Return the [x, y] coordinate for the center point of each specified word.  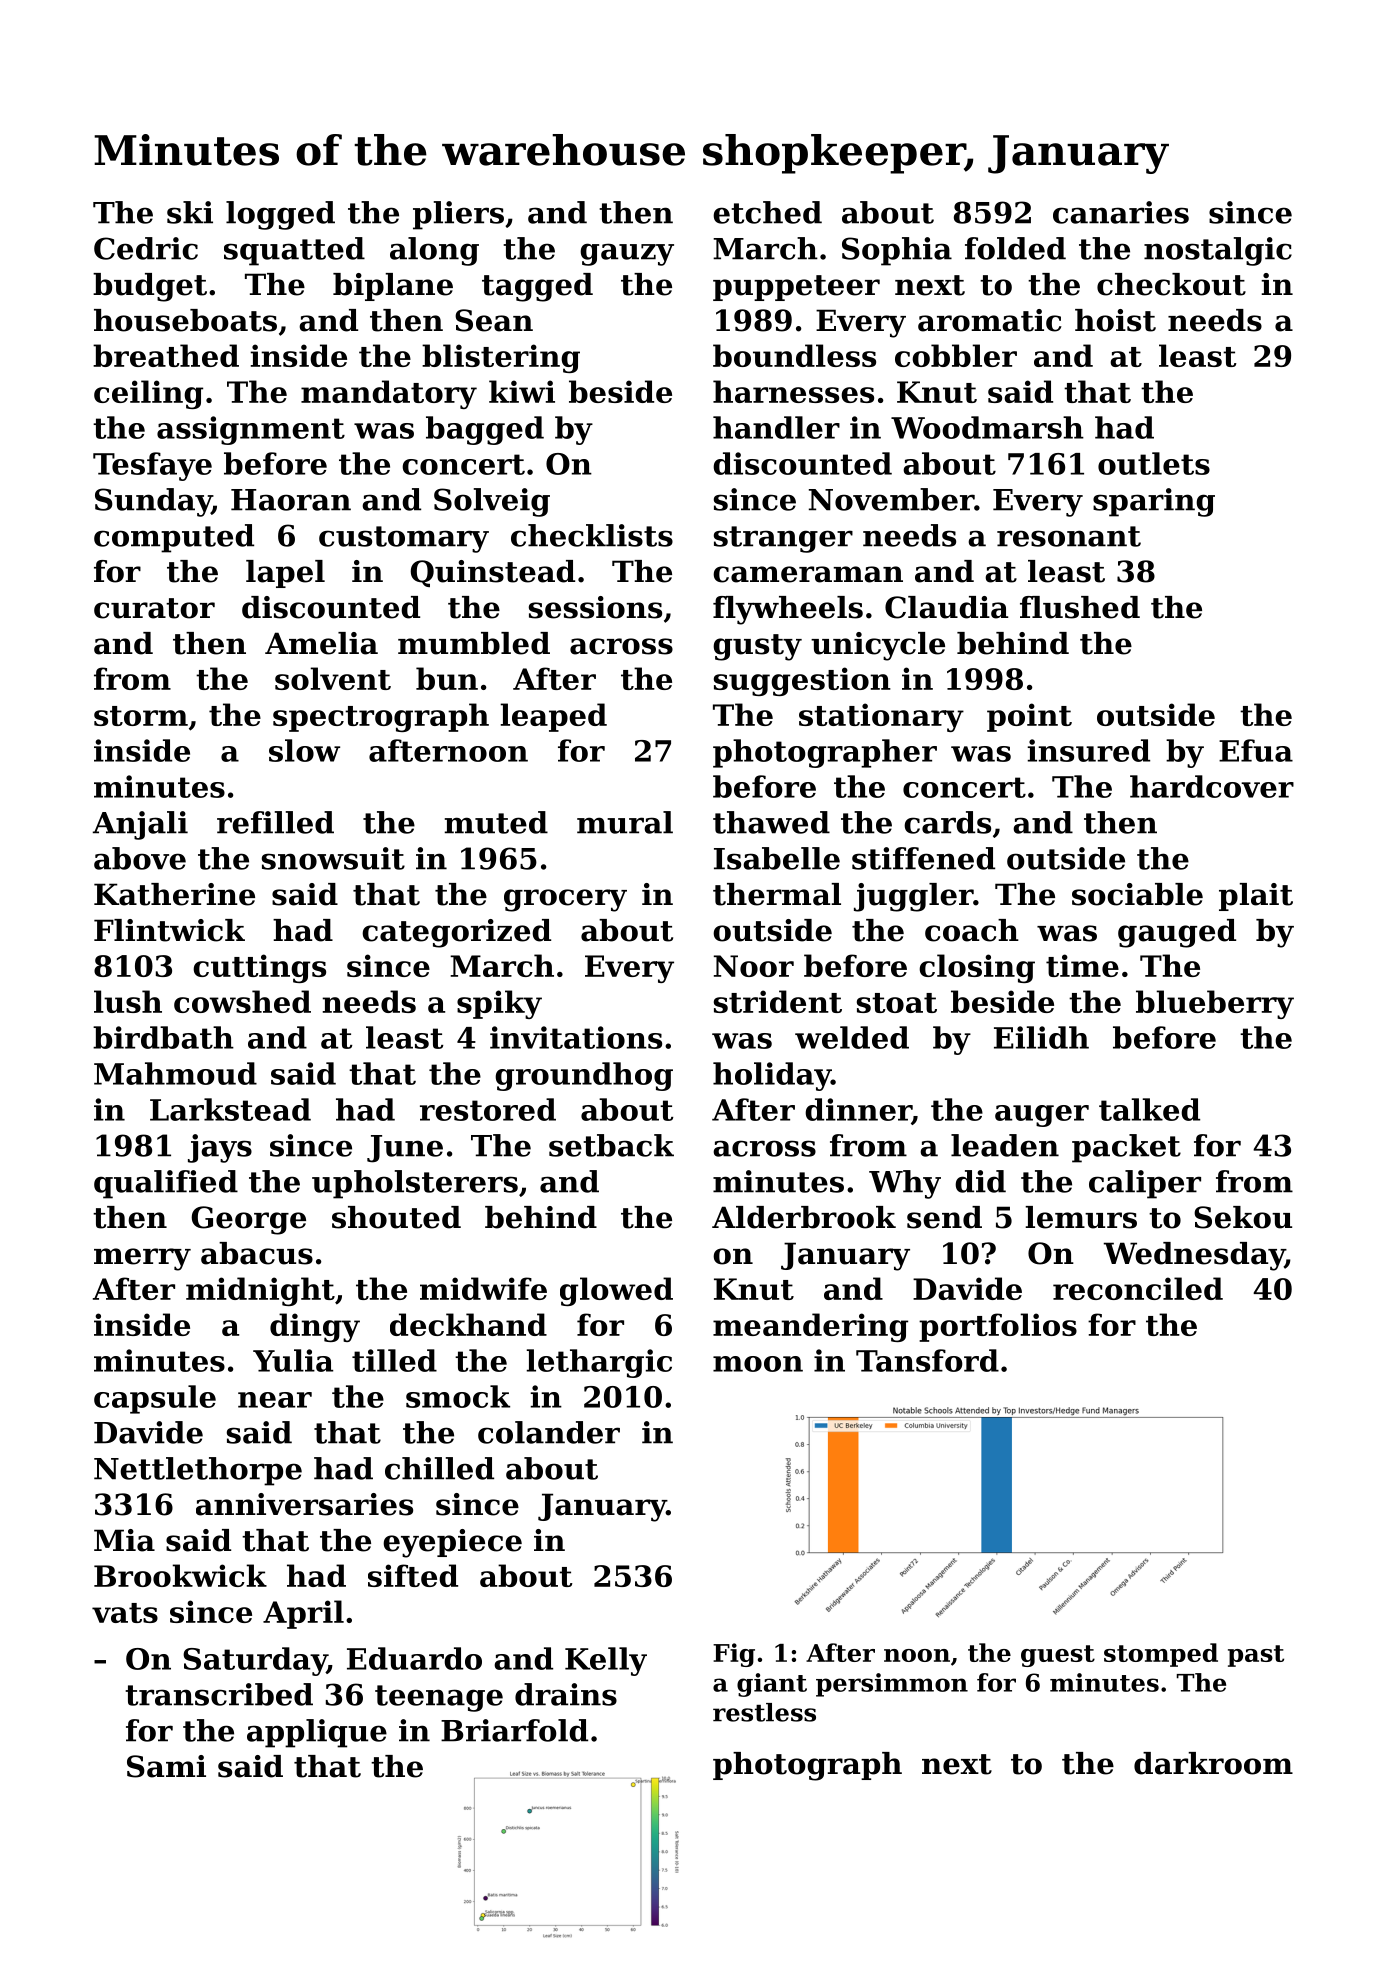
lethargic [599, 1363]
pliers [458, 215]
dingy [315, 1327]
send [944, 1217]
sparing [1154, 502]
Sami [166, 1766]
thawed [771, 822]
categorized [456, 933]
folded [1015, 248]
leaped [553, 717]
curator [154, 608]
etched [767, 212]
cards [947, 822]
